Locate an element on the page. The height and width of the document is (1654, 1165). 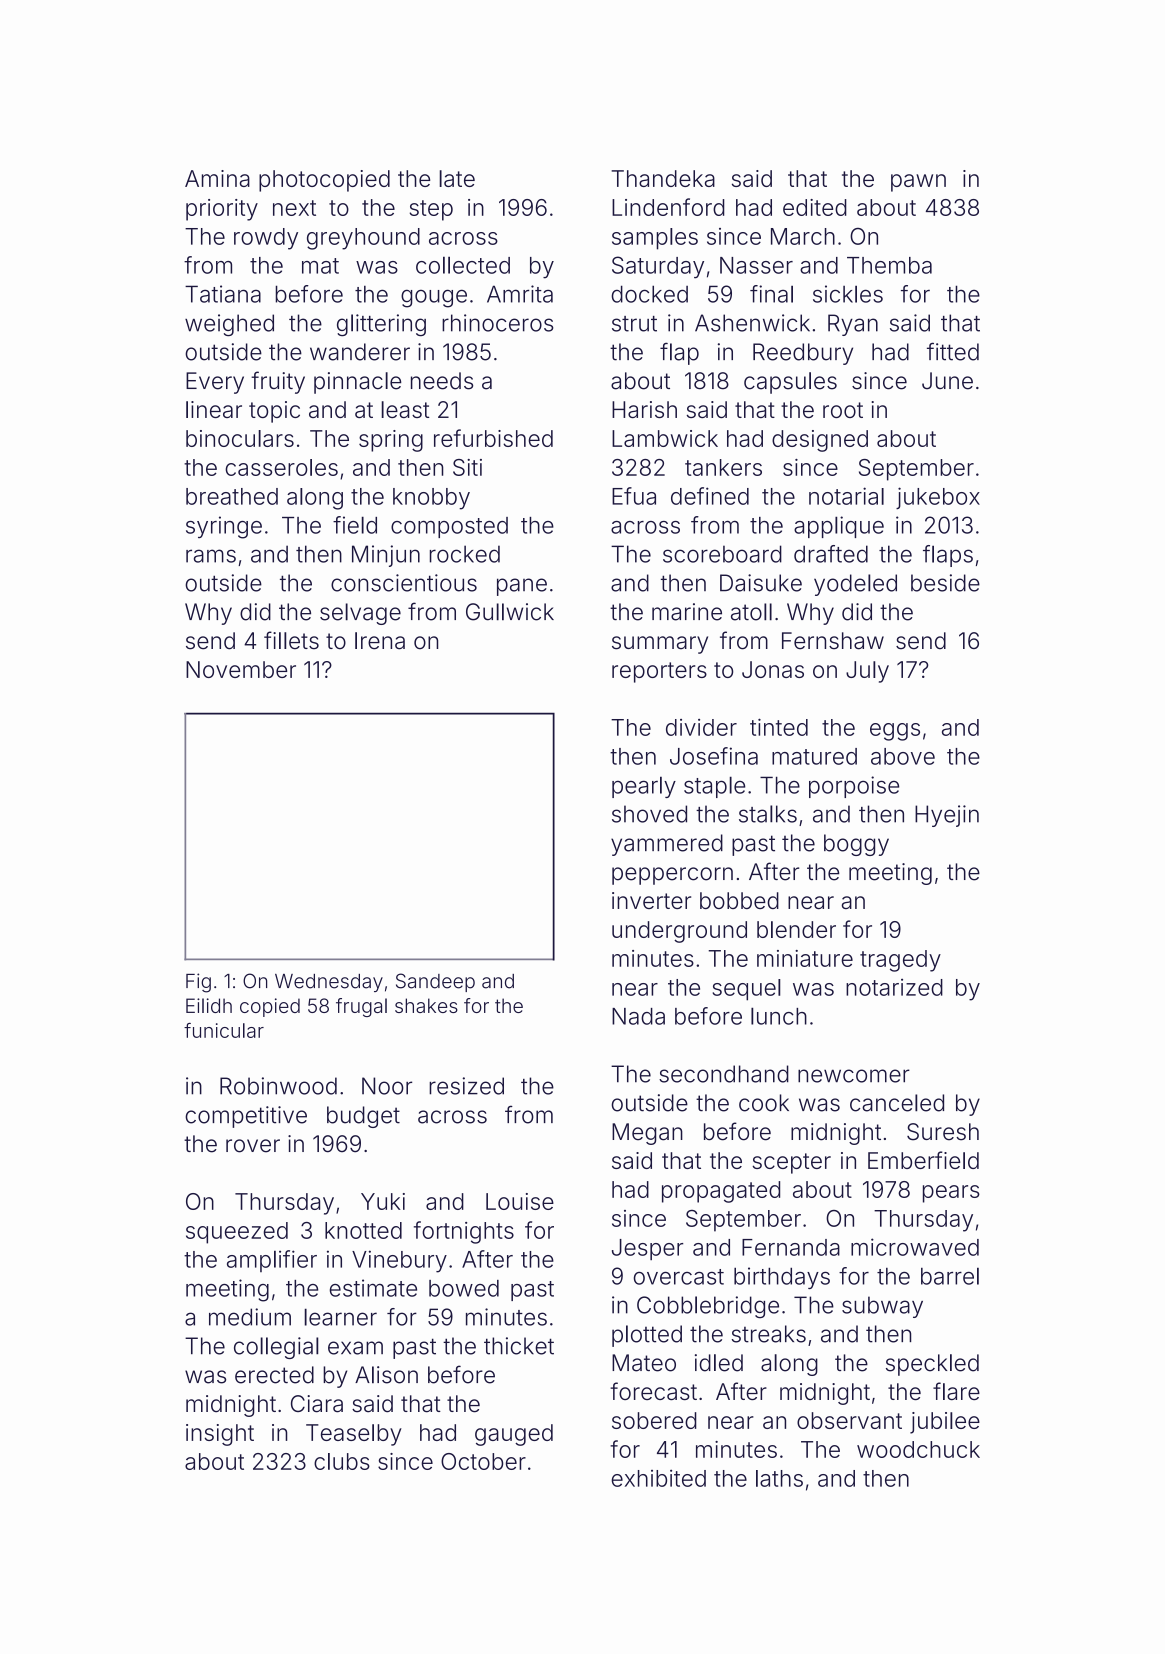
next is located at coordinates (294, 208).
